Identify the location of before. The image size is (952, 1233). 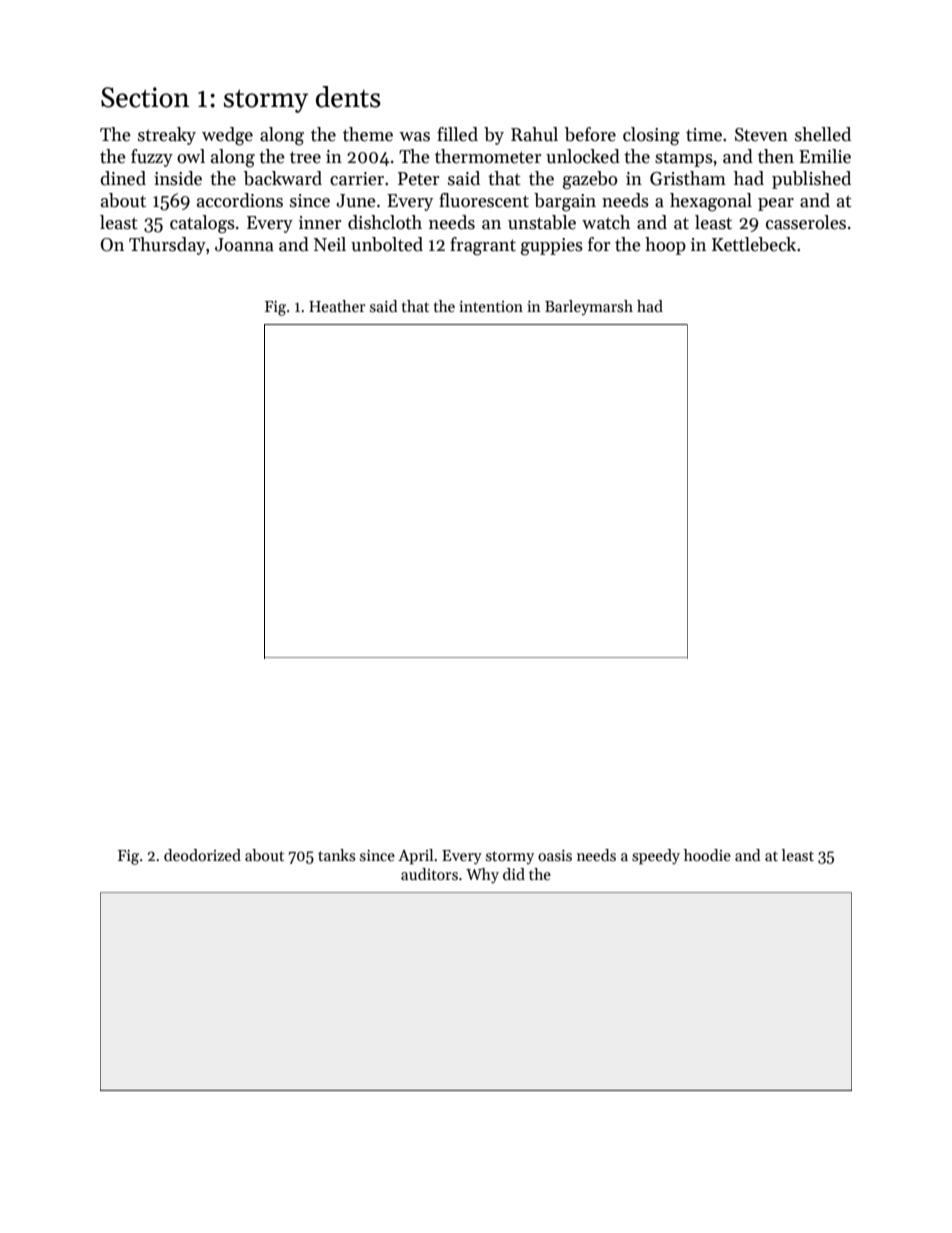
(590, 134).
